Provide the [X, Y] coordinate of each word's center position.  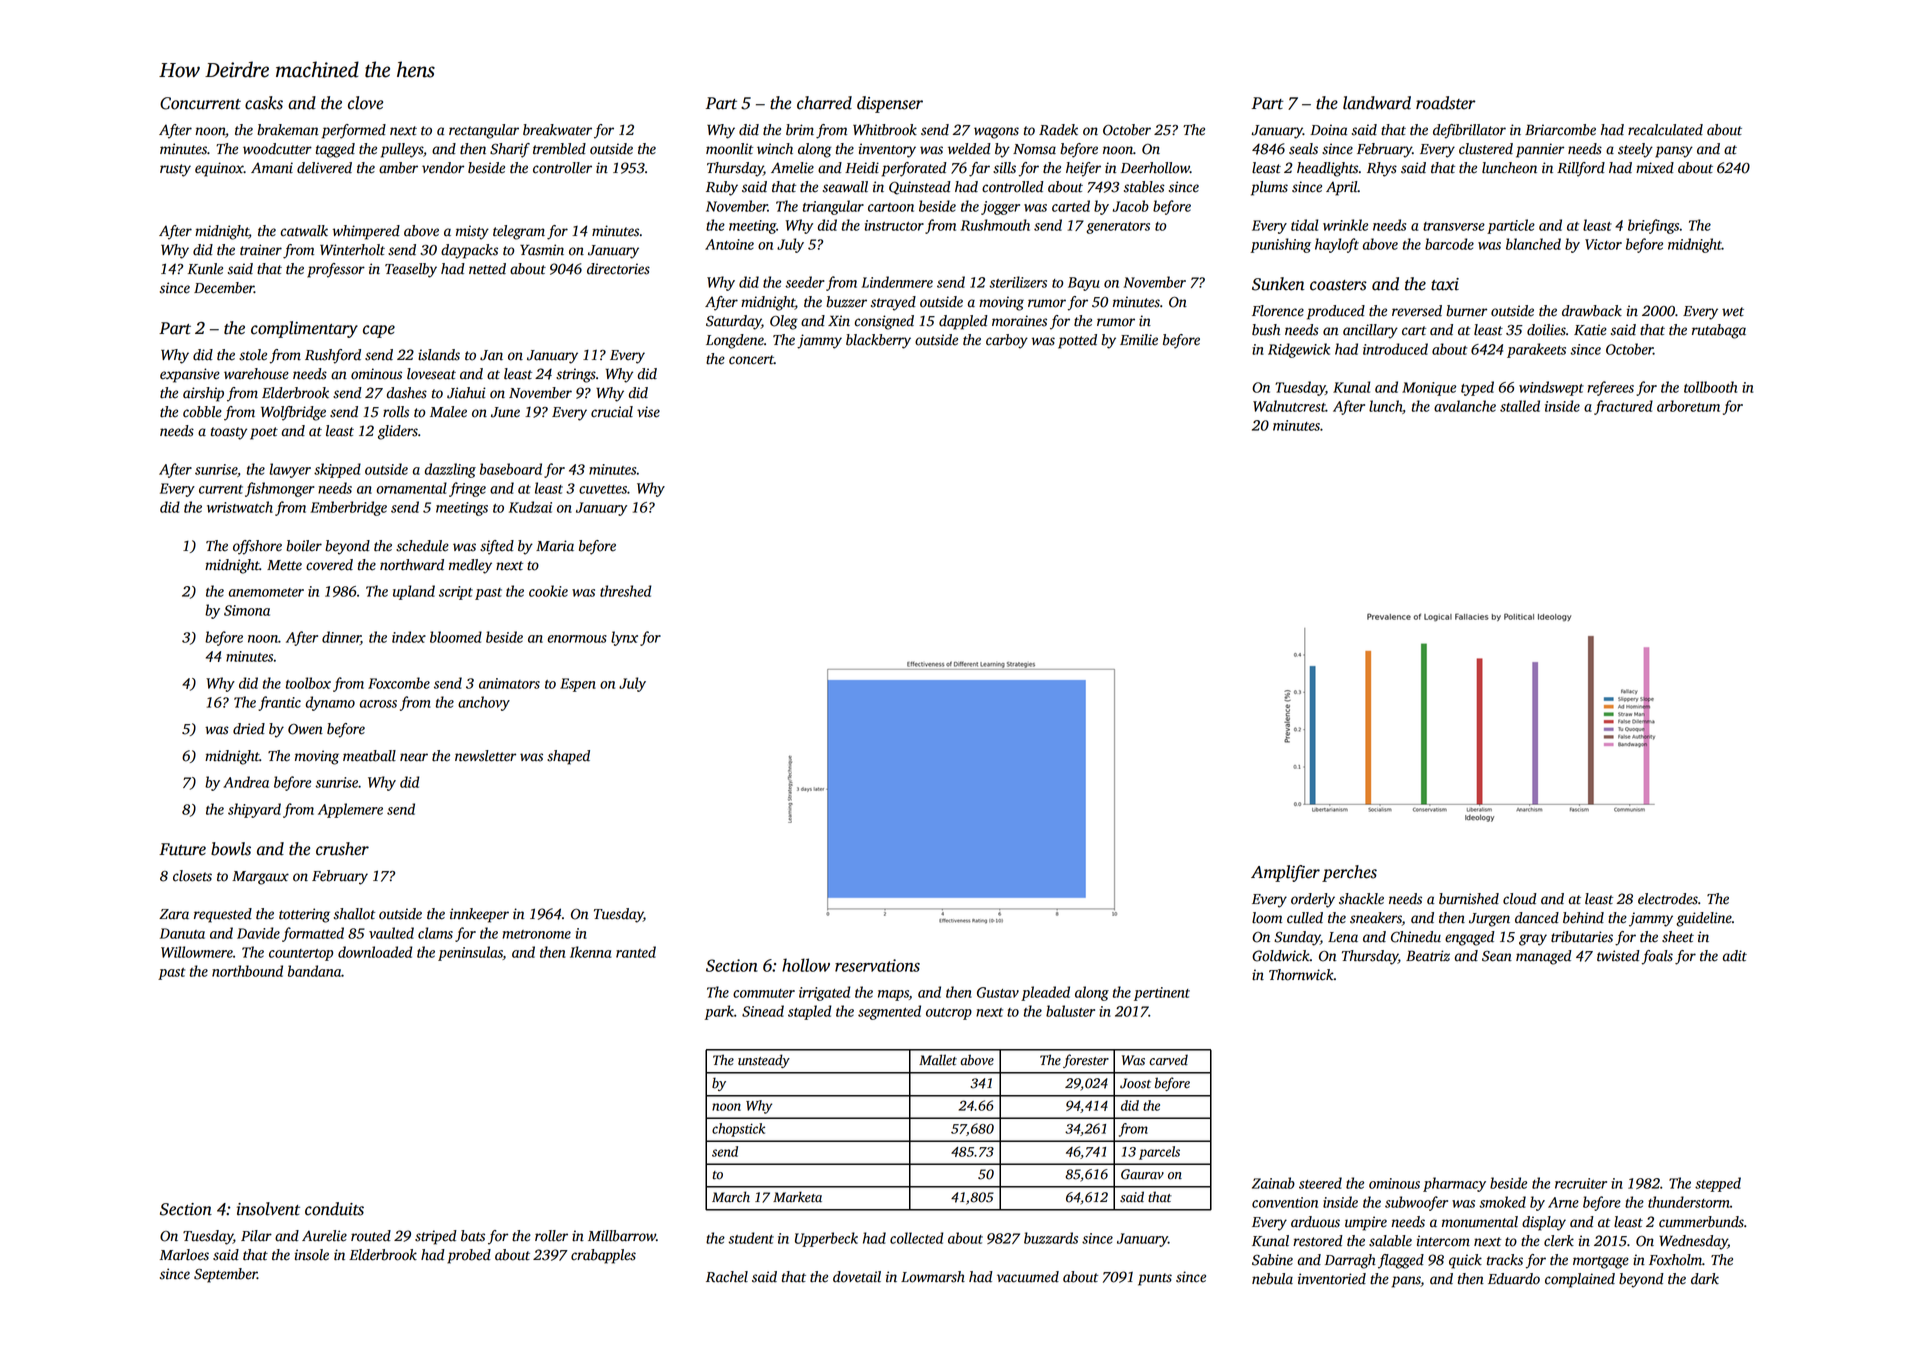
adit [1735, 956]
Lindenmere [897, 282]
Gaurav [1142, 1174]
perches [1349, 873]
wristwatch [240, 507]
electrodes [1668, 899]
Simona [247, 610]
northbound [247, 971]
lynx [624, 638]
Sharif [510, 150]
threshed [625, 591]
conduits [334, 1209]
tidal [1304, 225]
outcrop [949, 1014]
